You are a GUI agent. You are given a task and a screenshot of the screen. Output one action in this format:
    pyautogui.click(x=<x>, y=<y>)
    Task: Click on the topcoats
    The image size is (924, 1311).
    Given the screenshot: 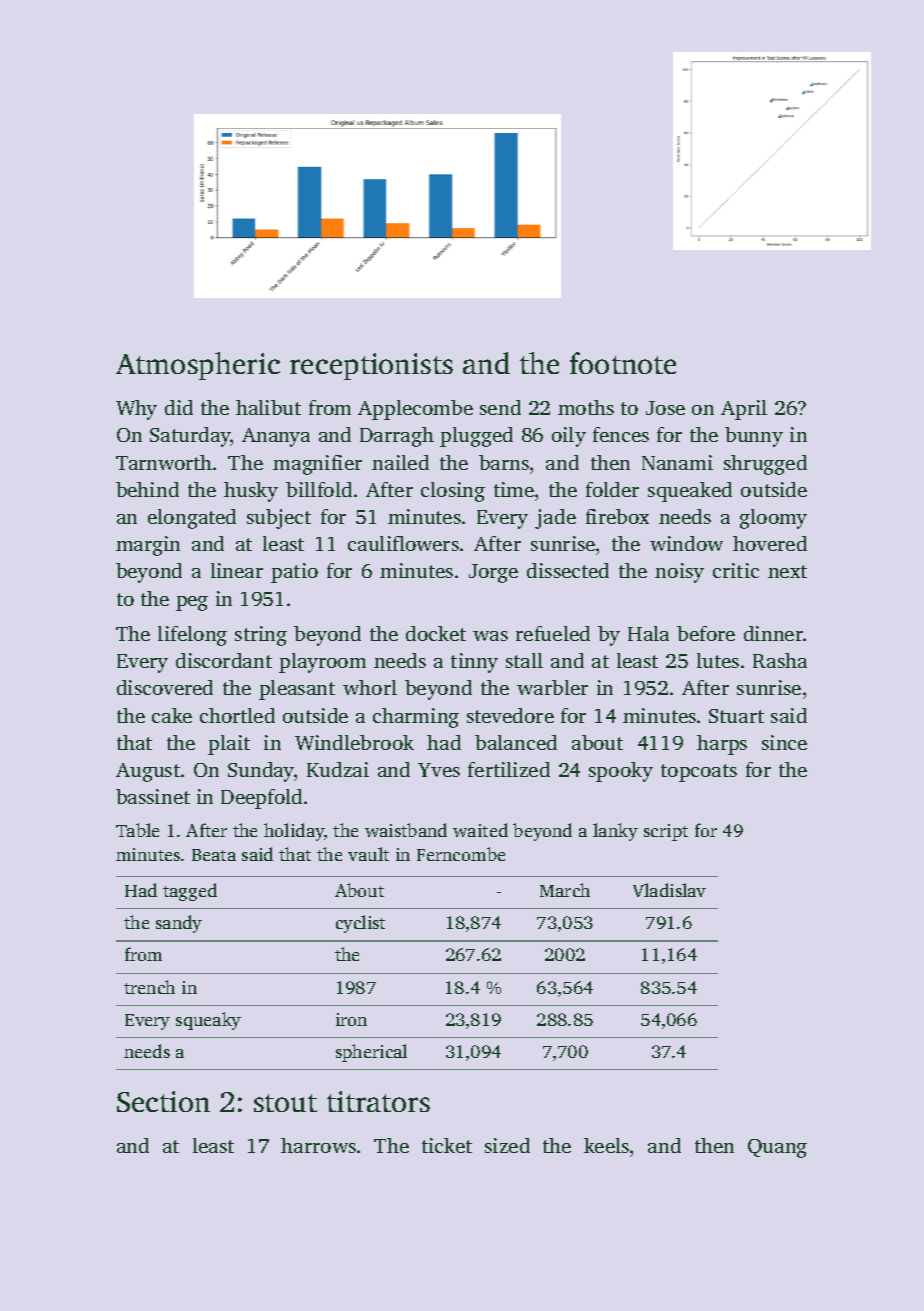 What is the action you would take?
    pyautogui.click(x=699, y=773)
